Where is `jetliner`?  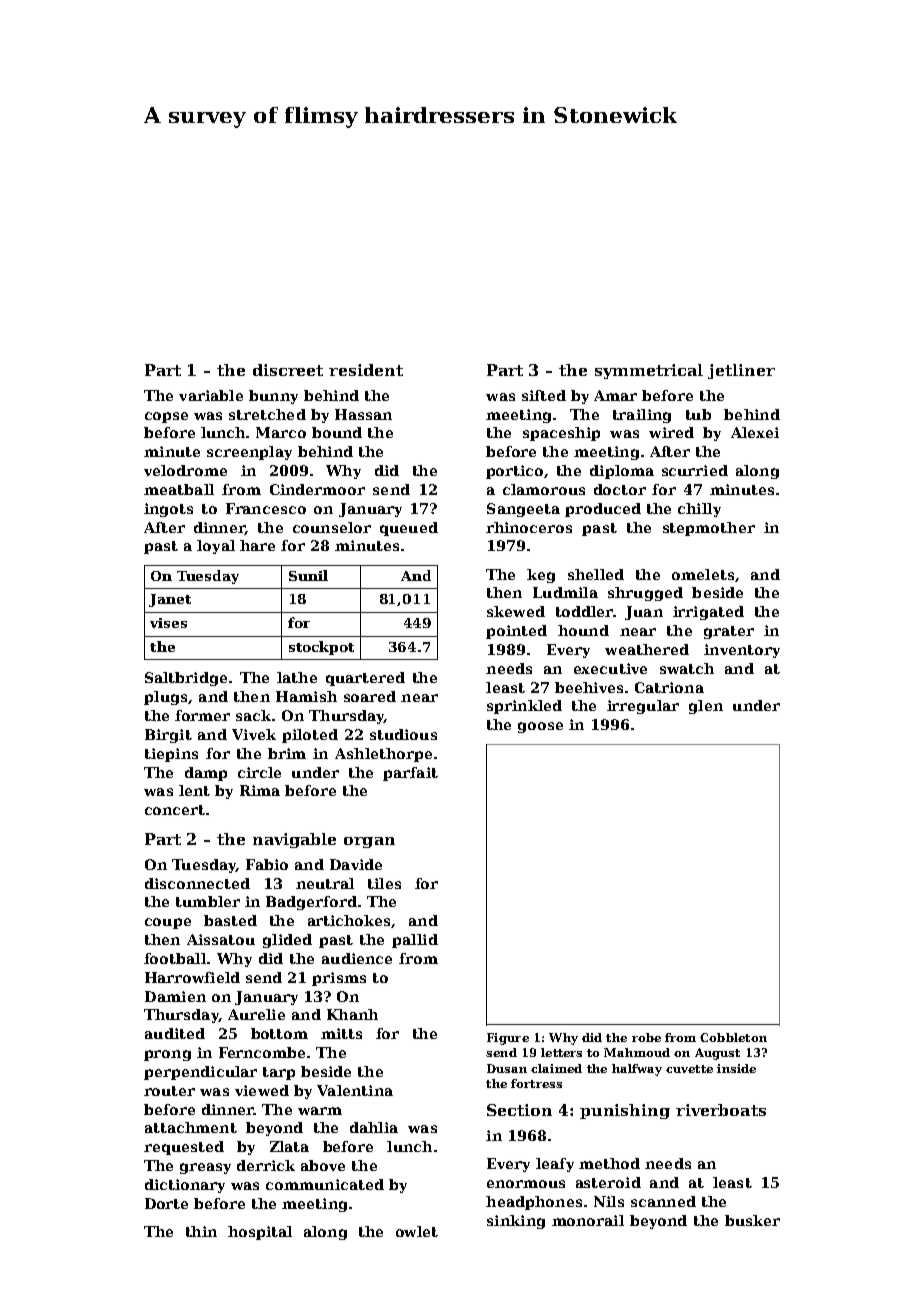 jetliner is located at coordinates (741, 371).
